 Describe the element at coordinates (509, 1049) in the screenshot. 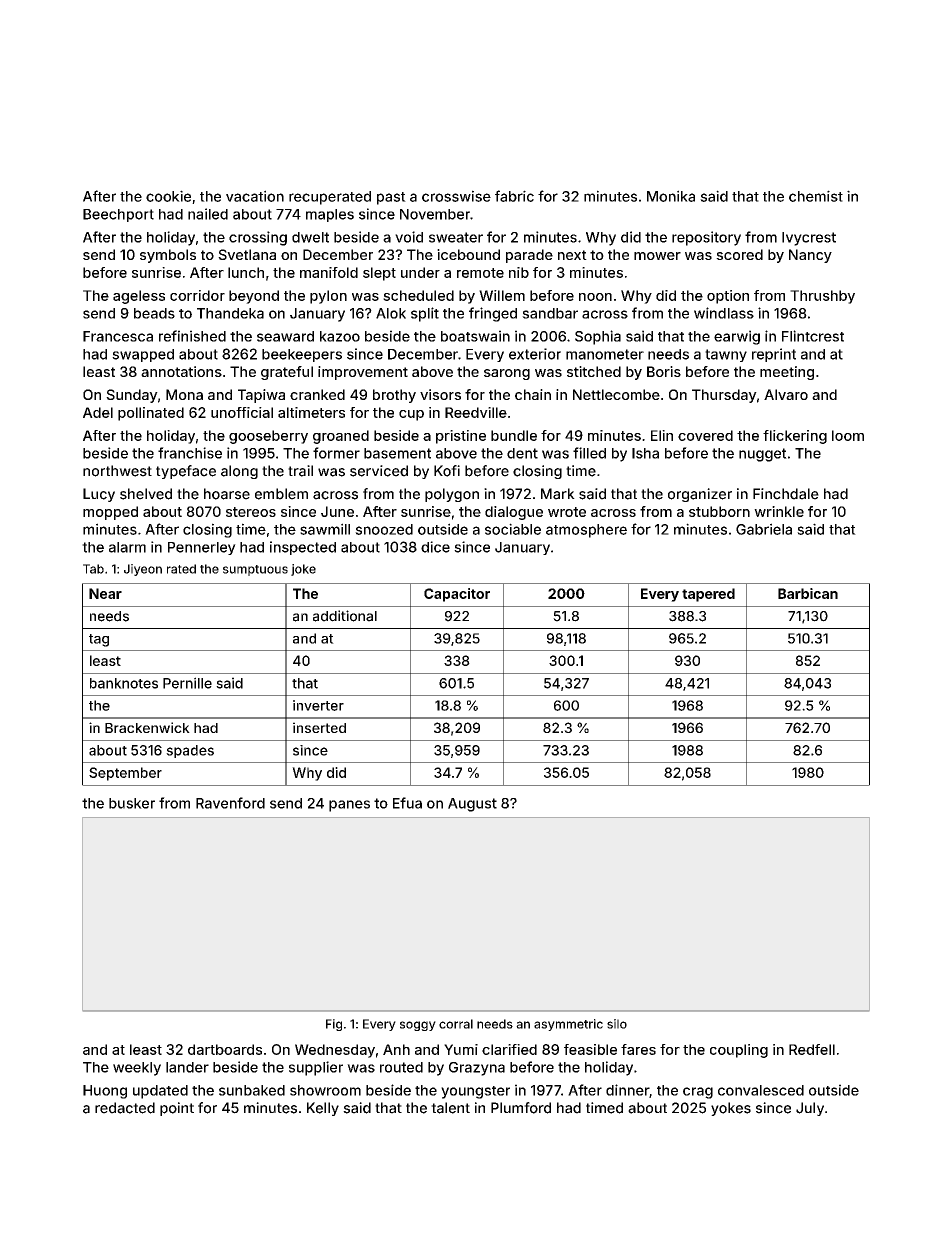

I see `clarified` at that location.
